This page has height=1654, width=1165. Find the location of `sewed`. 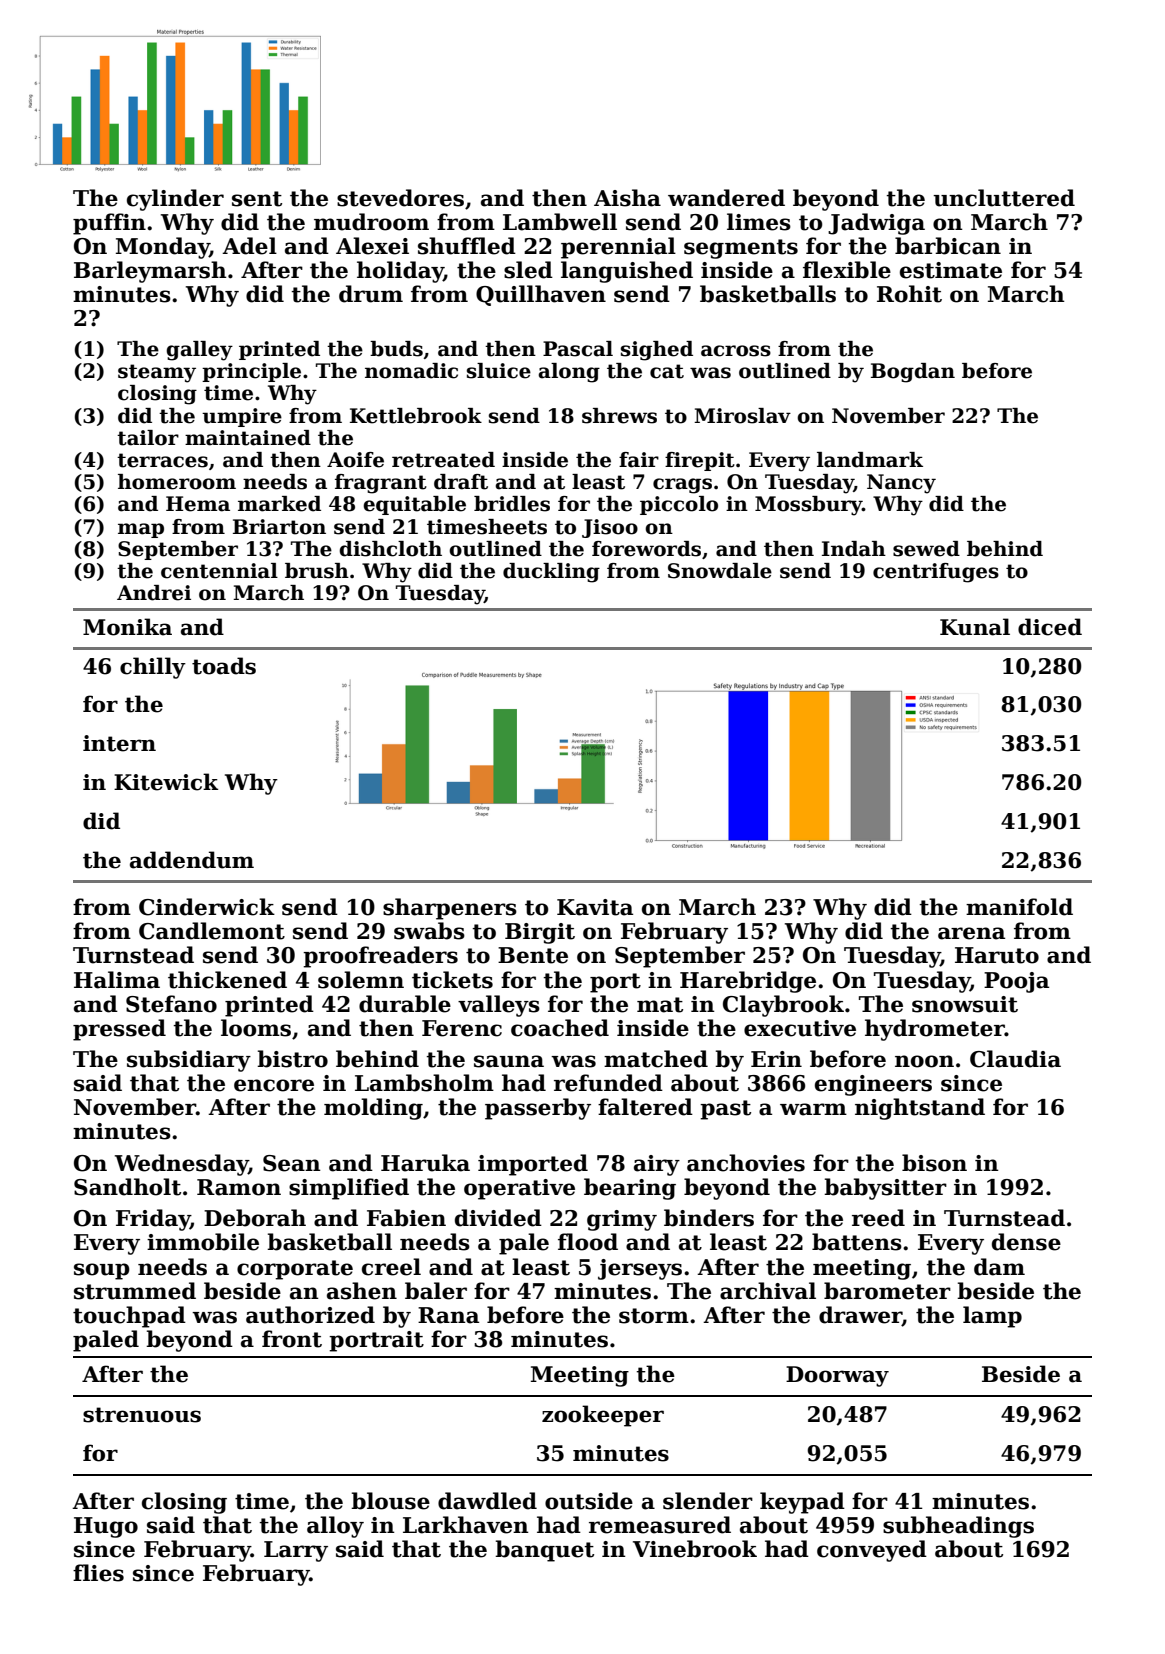

sewed is located at coordinates (926, 549).
